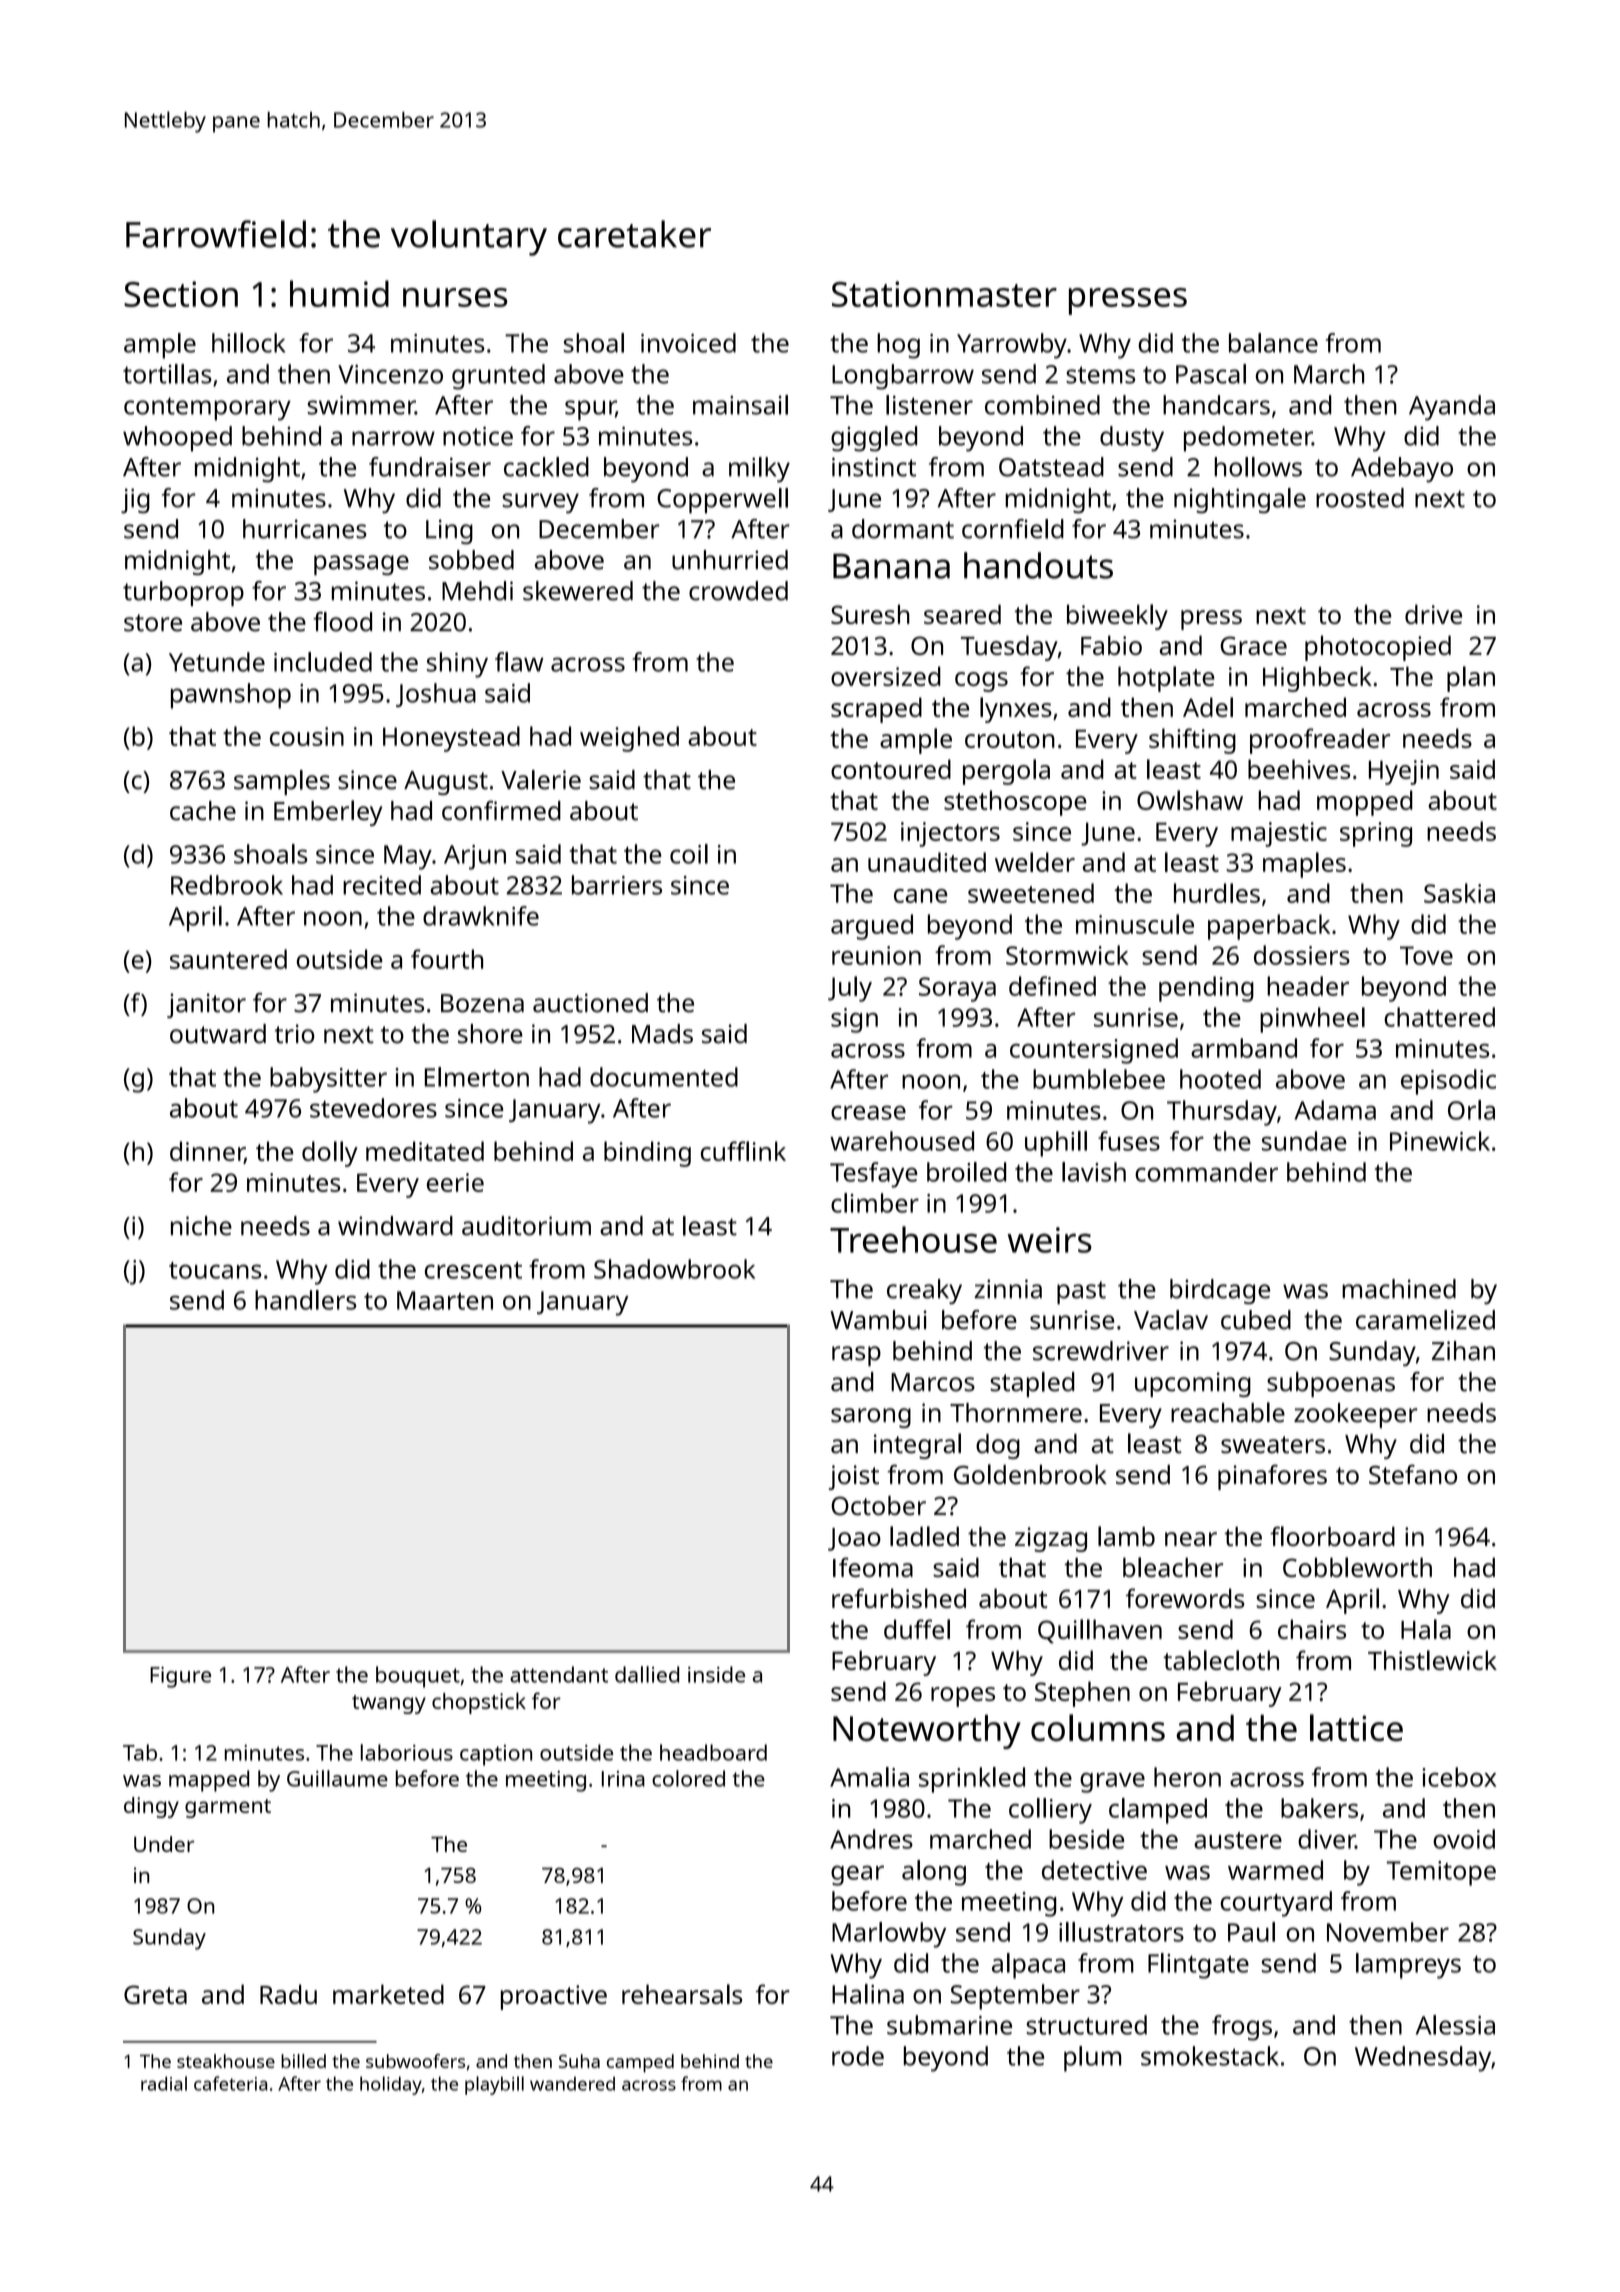 The width and height of the image is (1620, 2292). What do you see at coordinates (1030, 1474) in the image?
I see `Goldenbrook` at bounding box center [1030, 1474].
